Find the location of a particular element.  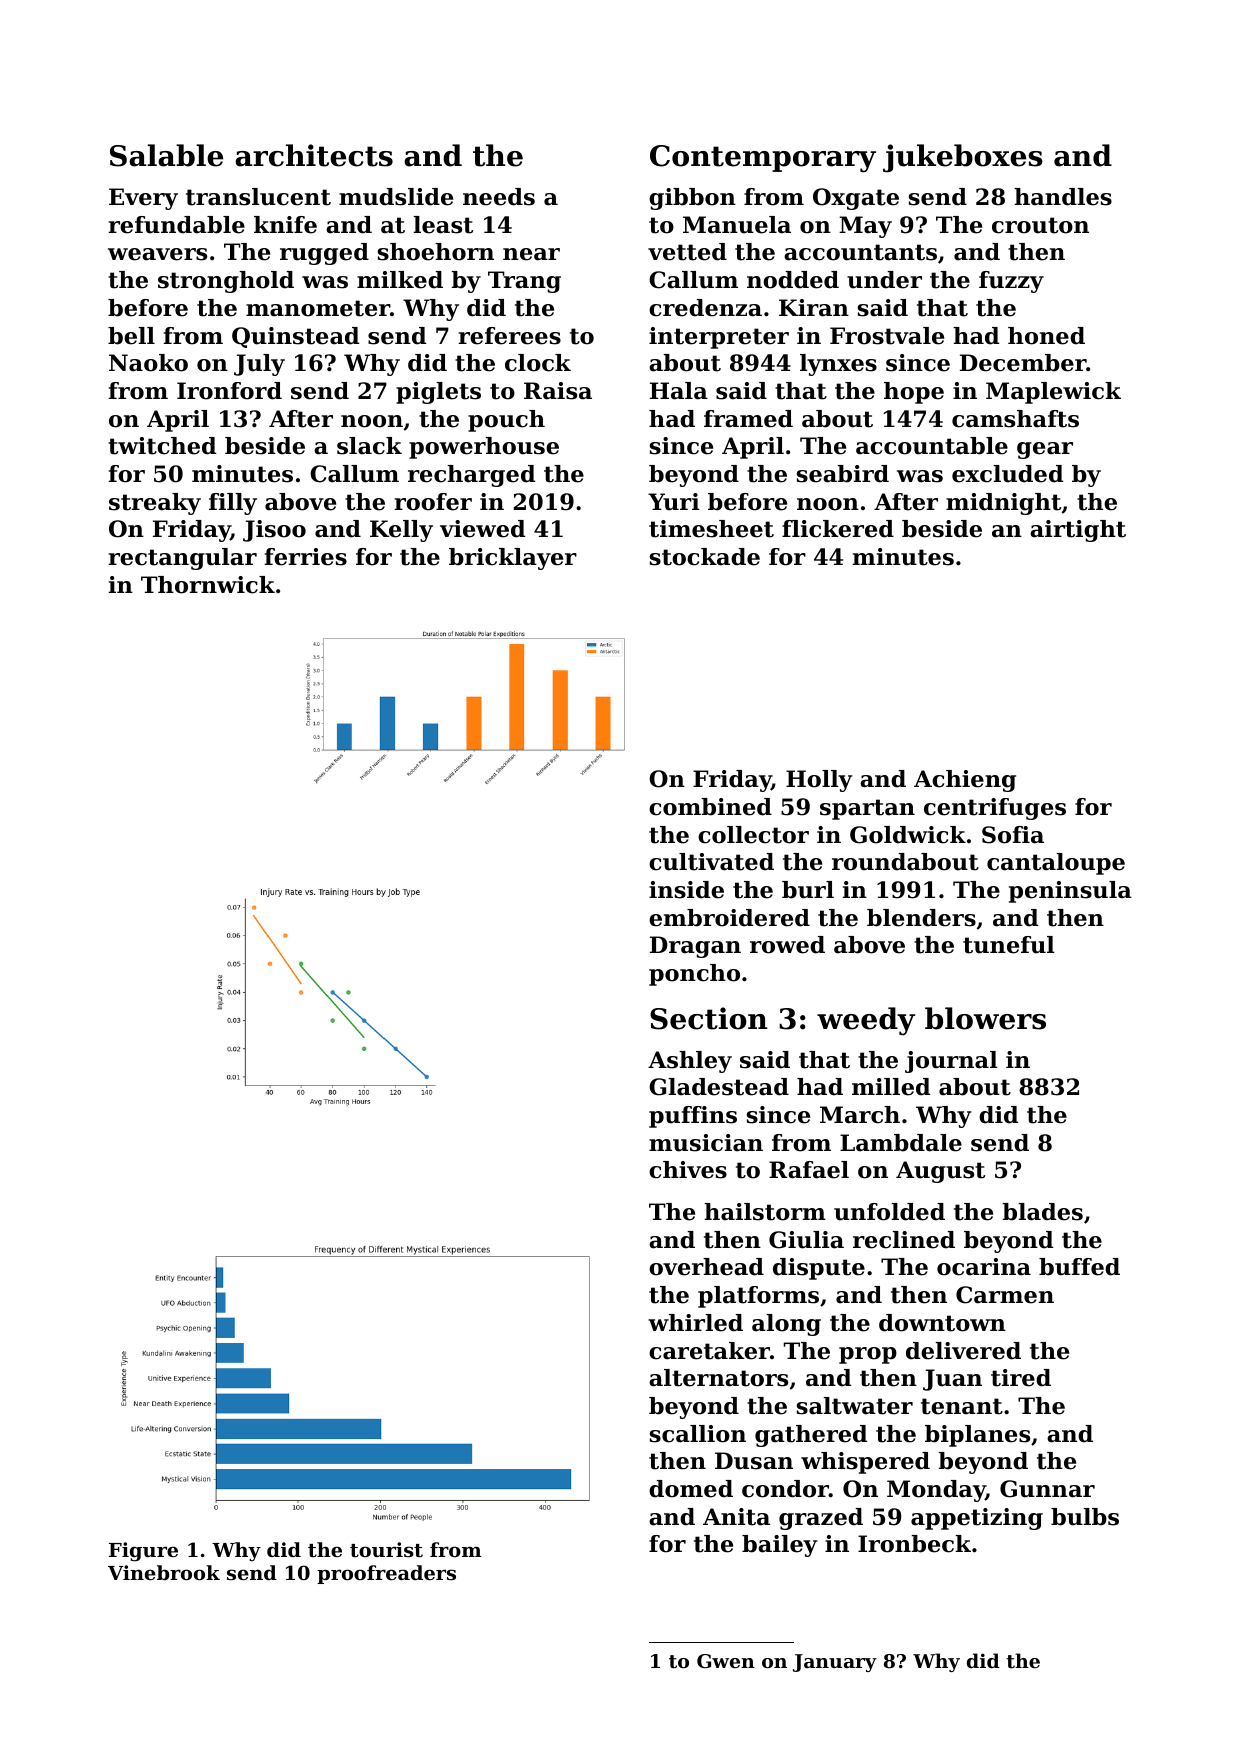

puffins is located at coordinates (693, 1117).
